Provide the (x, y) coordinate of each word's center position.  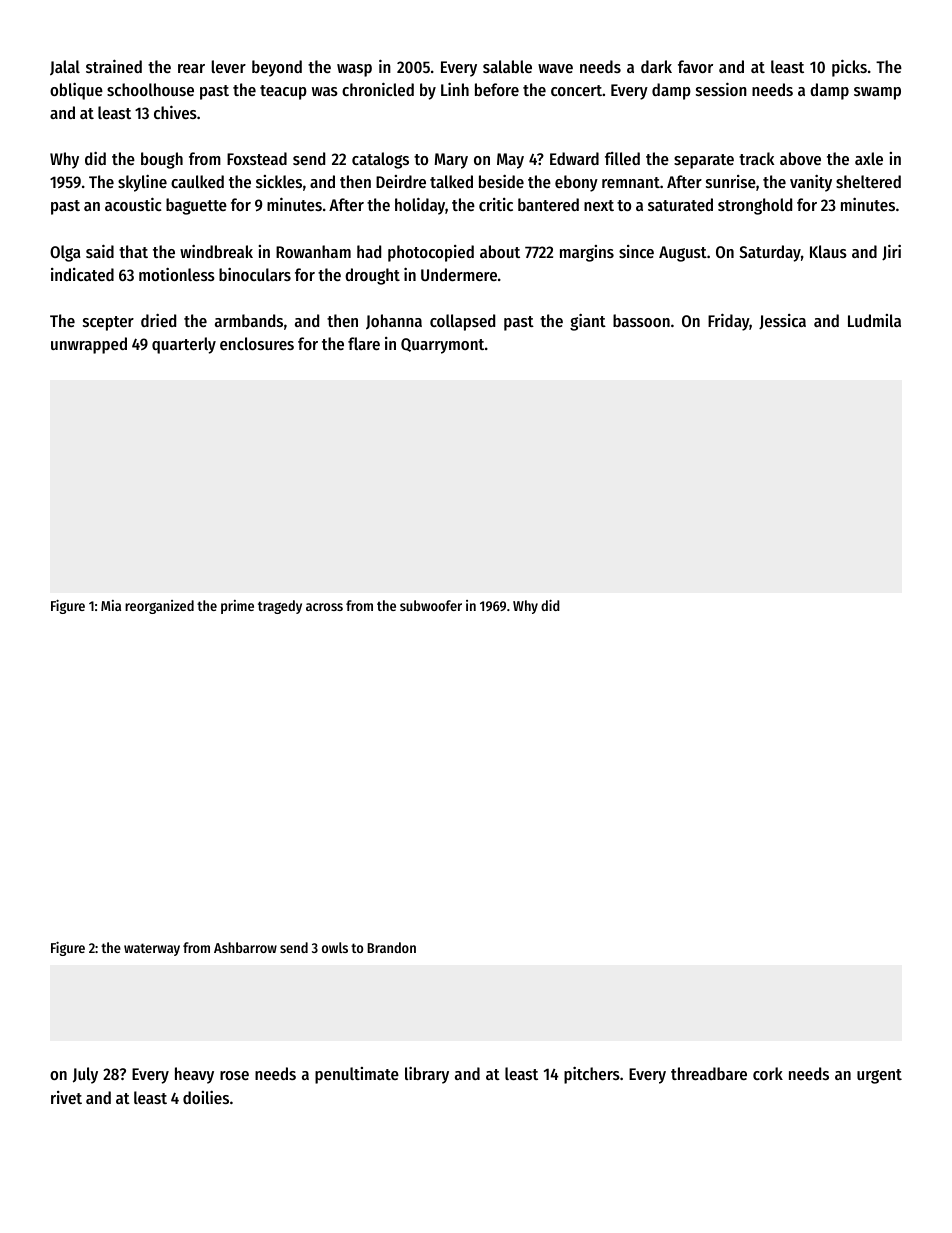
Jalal (65, 68)
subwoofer (431, 605)
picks (849, 68)
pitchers (592, 1075)
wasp (354, 70)
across (324, 607)
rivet (66, 1097)
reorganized (159, 607)
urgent (879, 1076)
